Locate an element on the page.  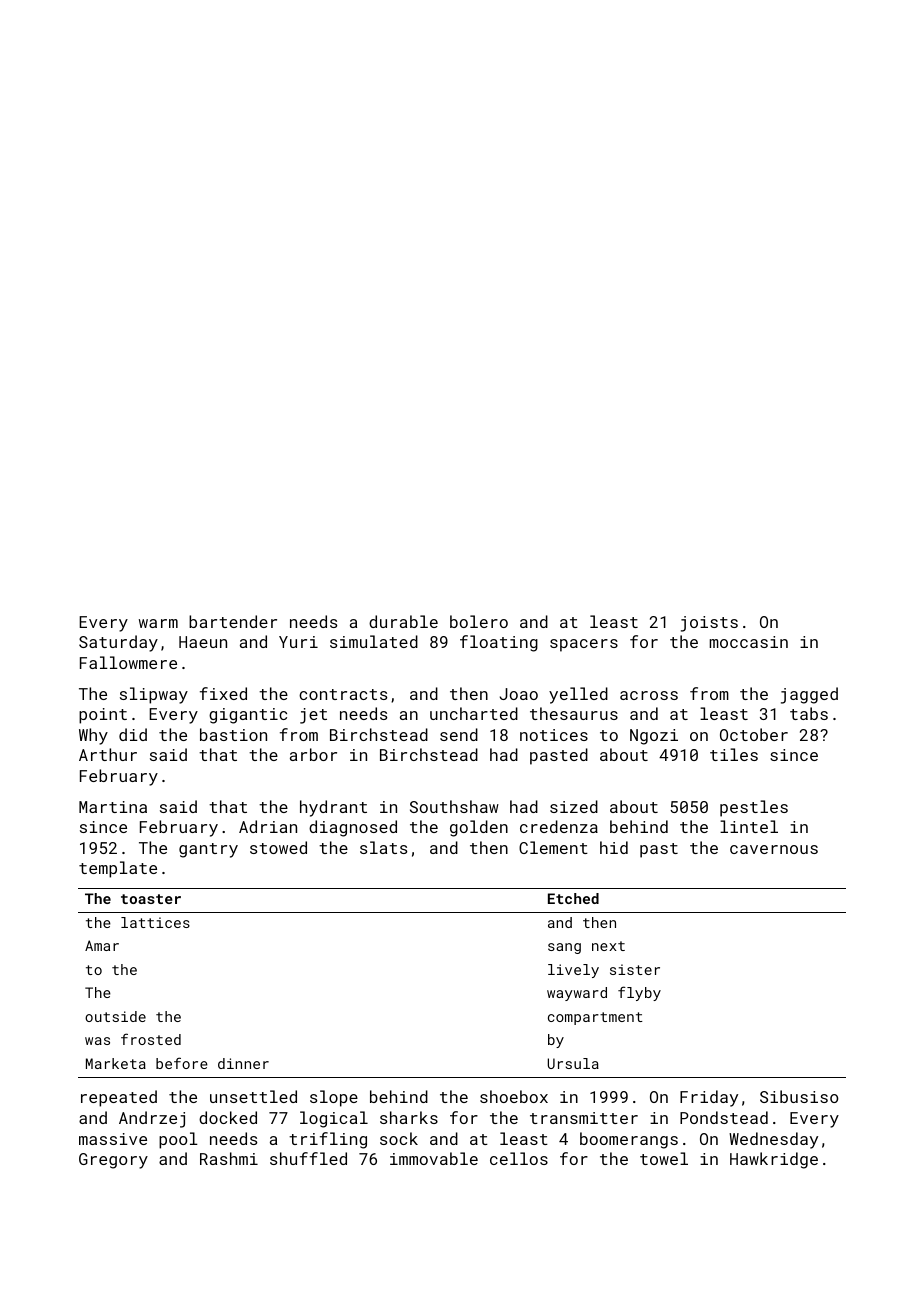
cavernous is located at coordinates (774, 849).
